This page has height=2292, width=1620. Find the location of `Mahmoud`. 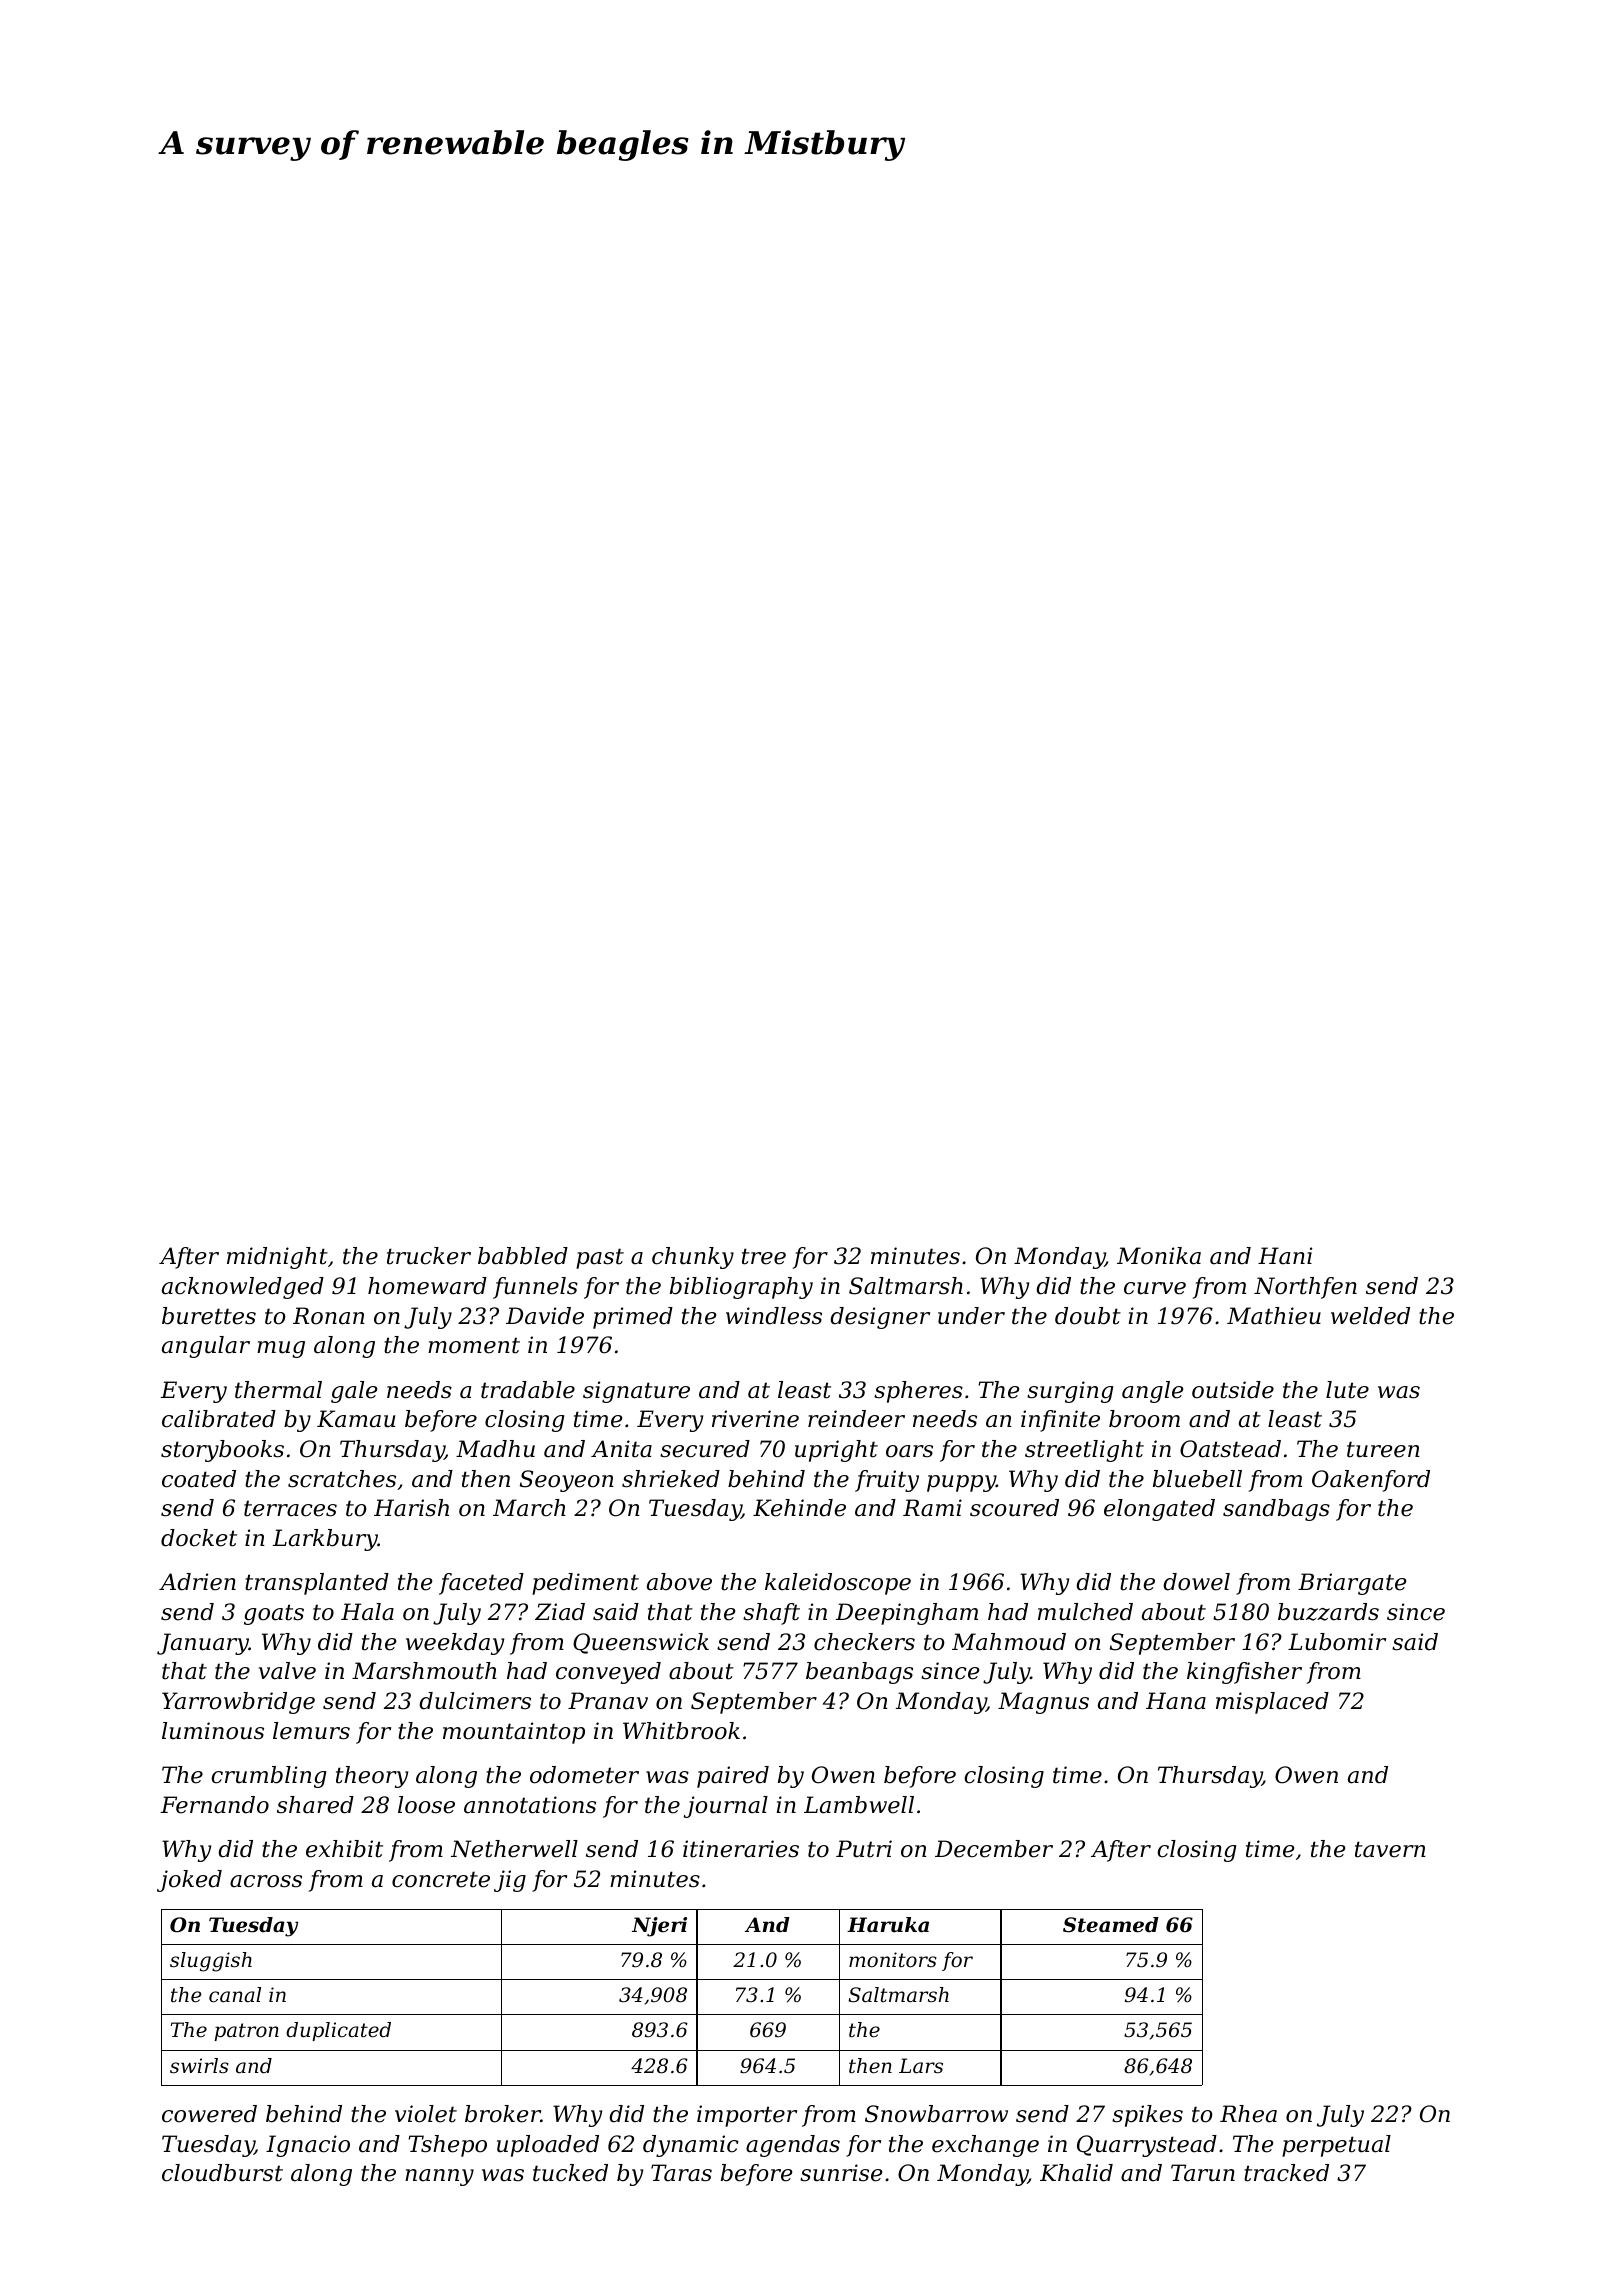

Mahmoud is located at coordinates (1009, 1642).
